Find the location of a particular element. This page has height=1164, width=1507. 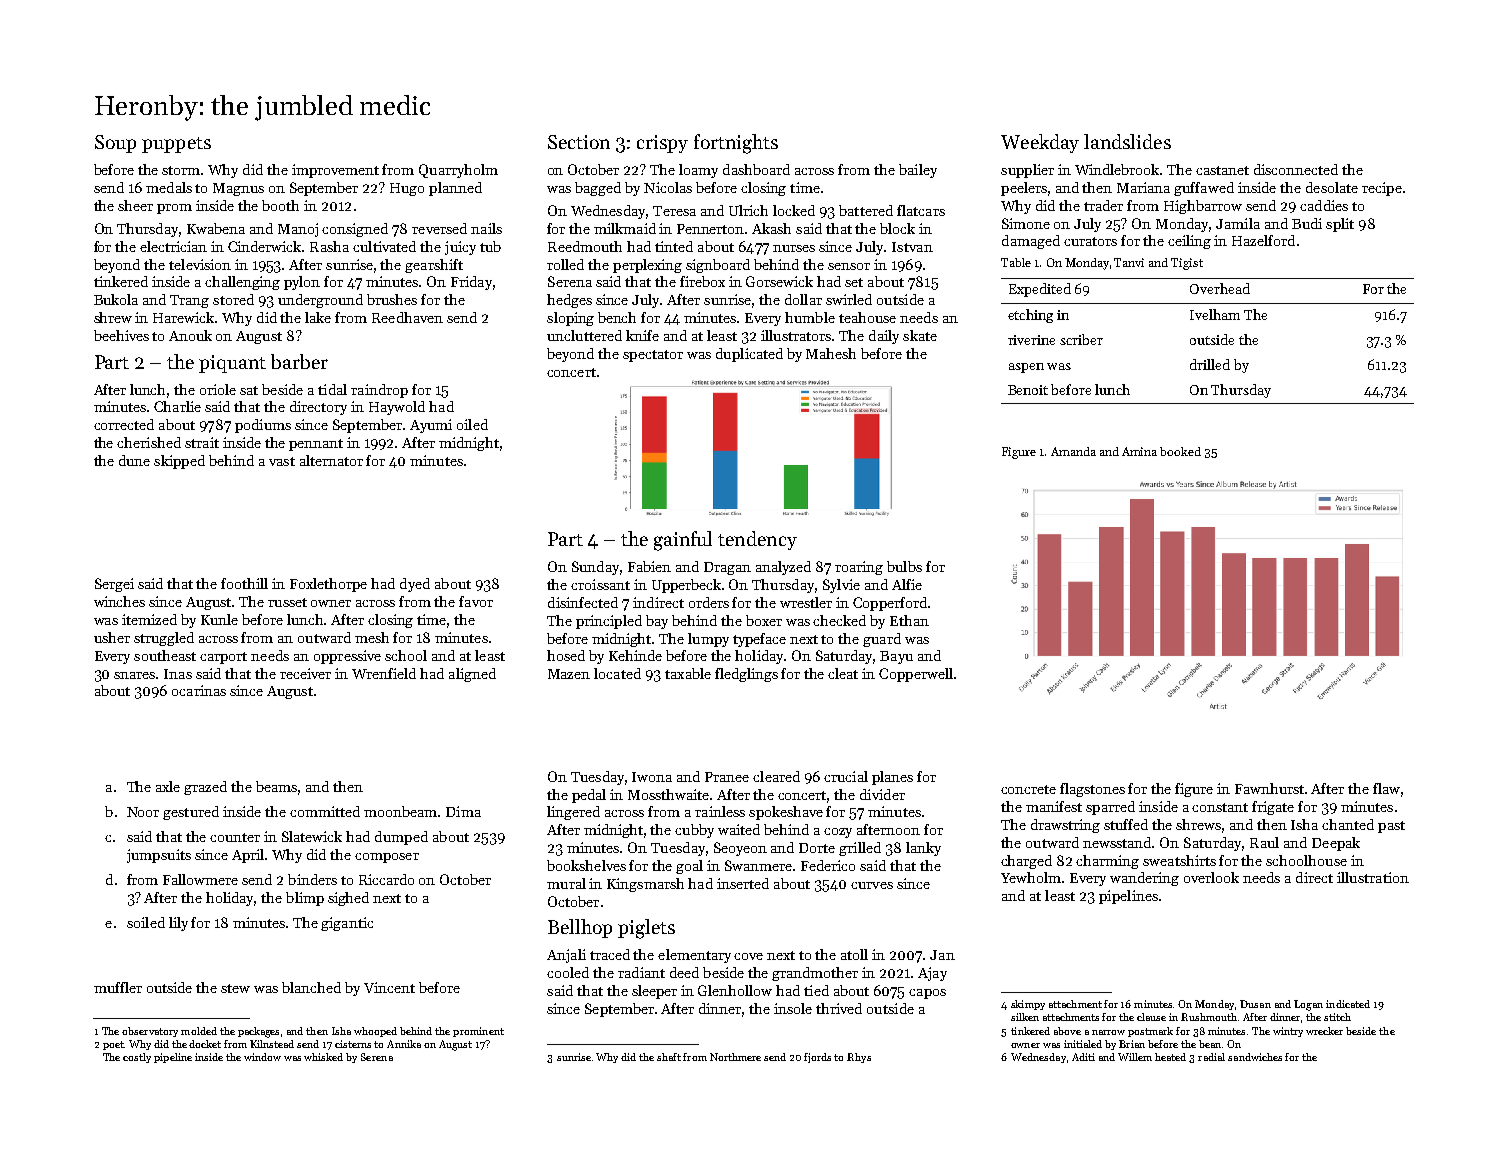

Aditi is located at coordinates (1083, 1057).
